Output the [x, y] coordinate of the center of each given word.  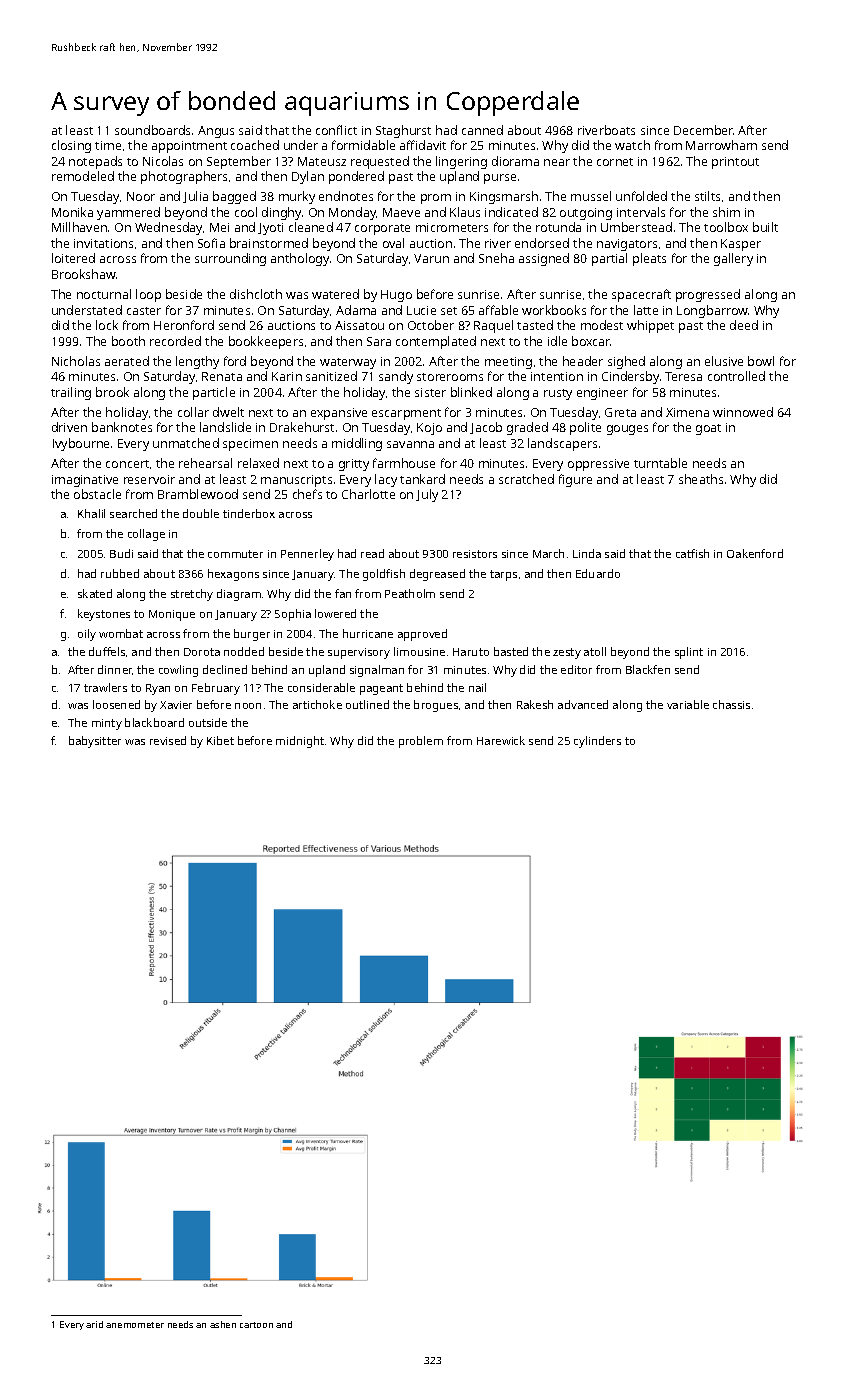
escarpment [406, 414]
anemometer [135, 1325]
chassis [731, 704]
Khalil [91, 513]
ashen [223, 1324]
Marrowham [721, 145]
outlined [367, 704]
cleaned [311, 227]
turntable [660, 463]
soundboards [152, 130]
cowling [178, 671]
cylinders [597, 742]
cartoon [256, 1325]
